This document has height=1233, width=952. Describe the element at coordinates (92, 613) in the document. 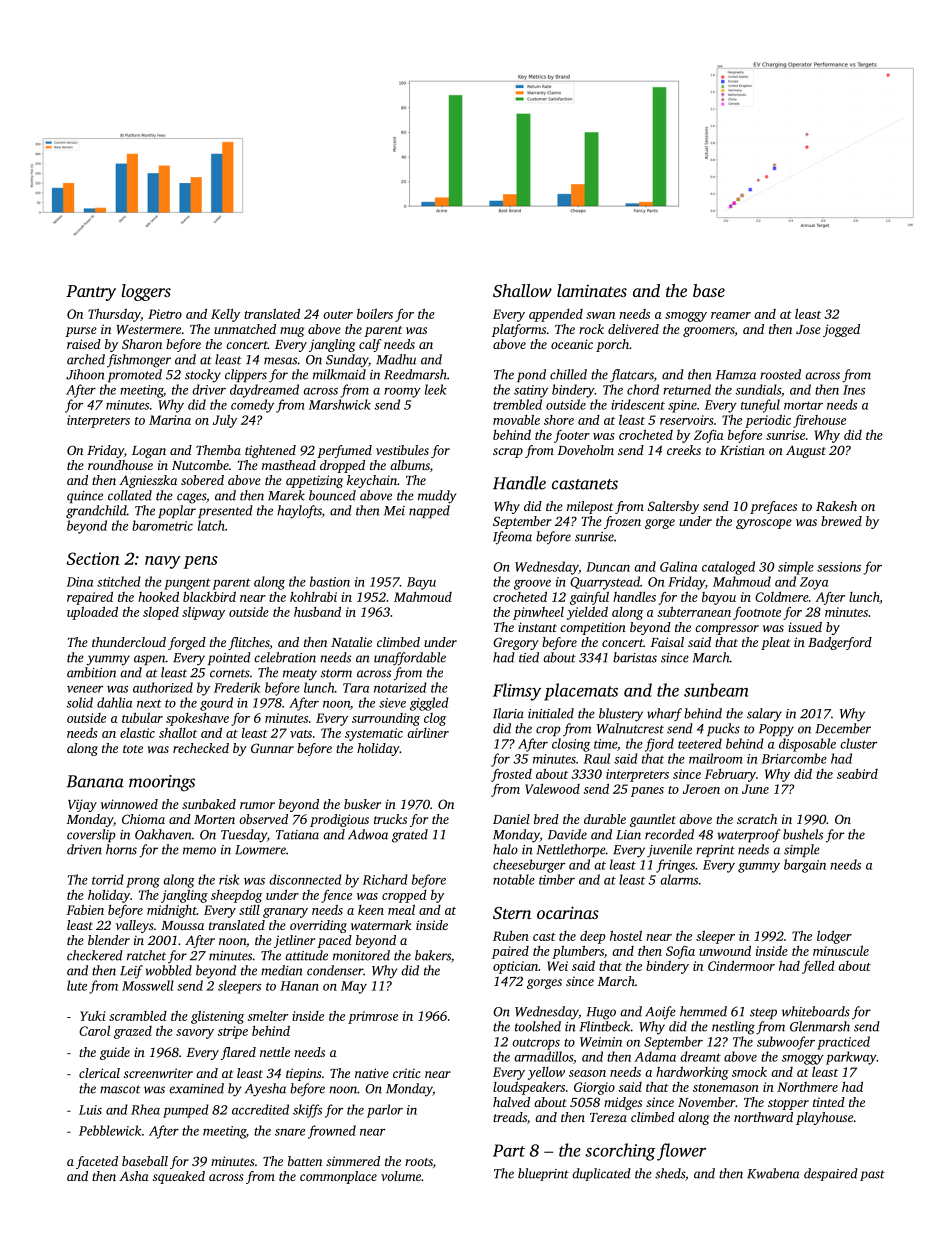

I see `uploaded` at that location.
